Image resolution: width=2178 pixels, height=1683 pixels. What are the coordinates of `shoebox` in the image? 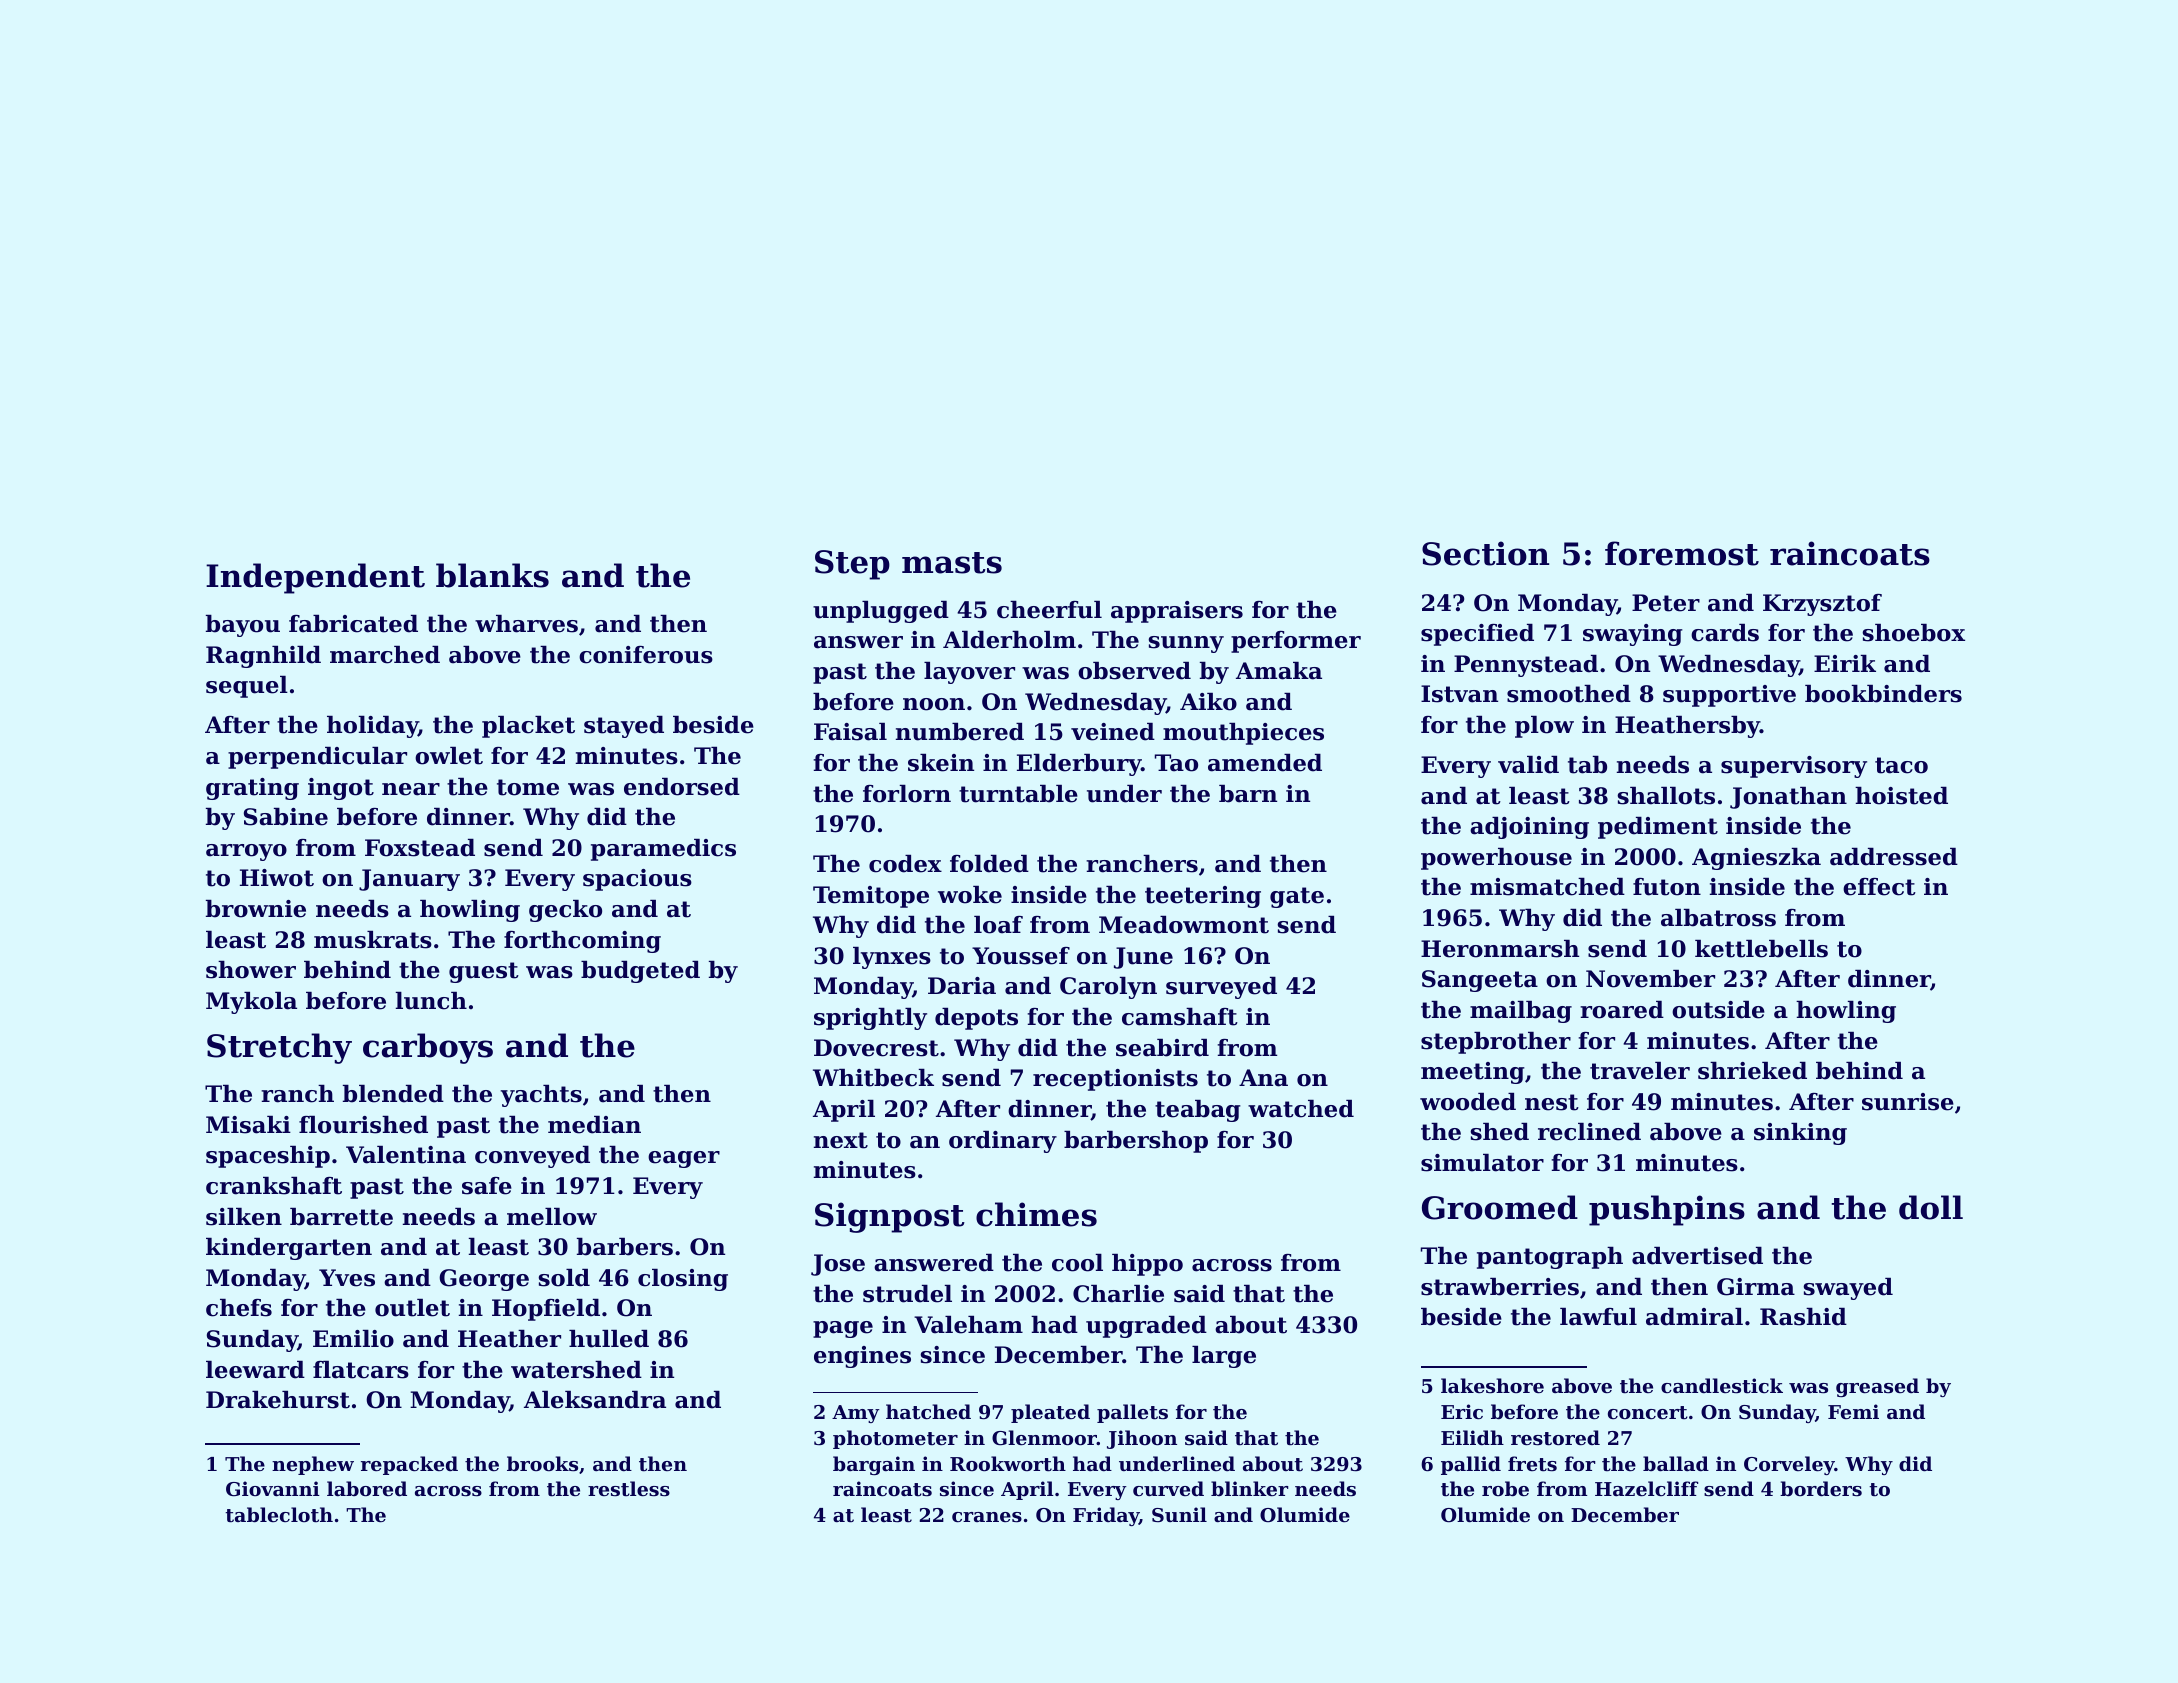 It's located at (1913, 633).
